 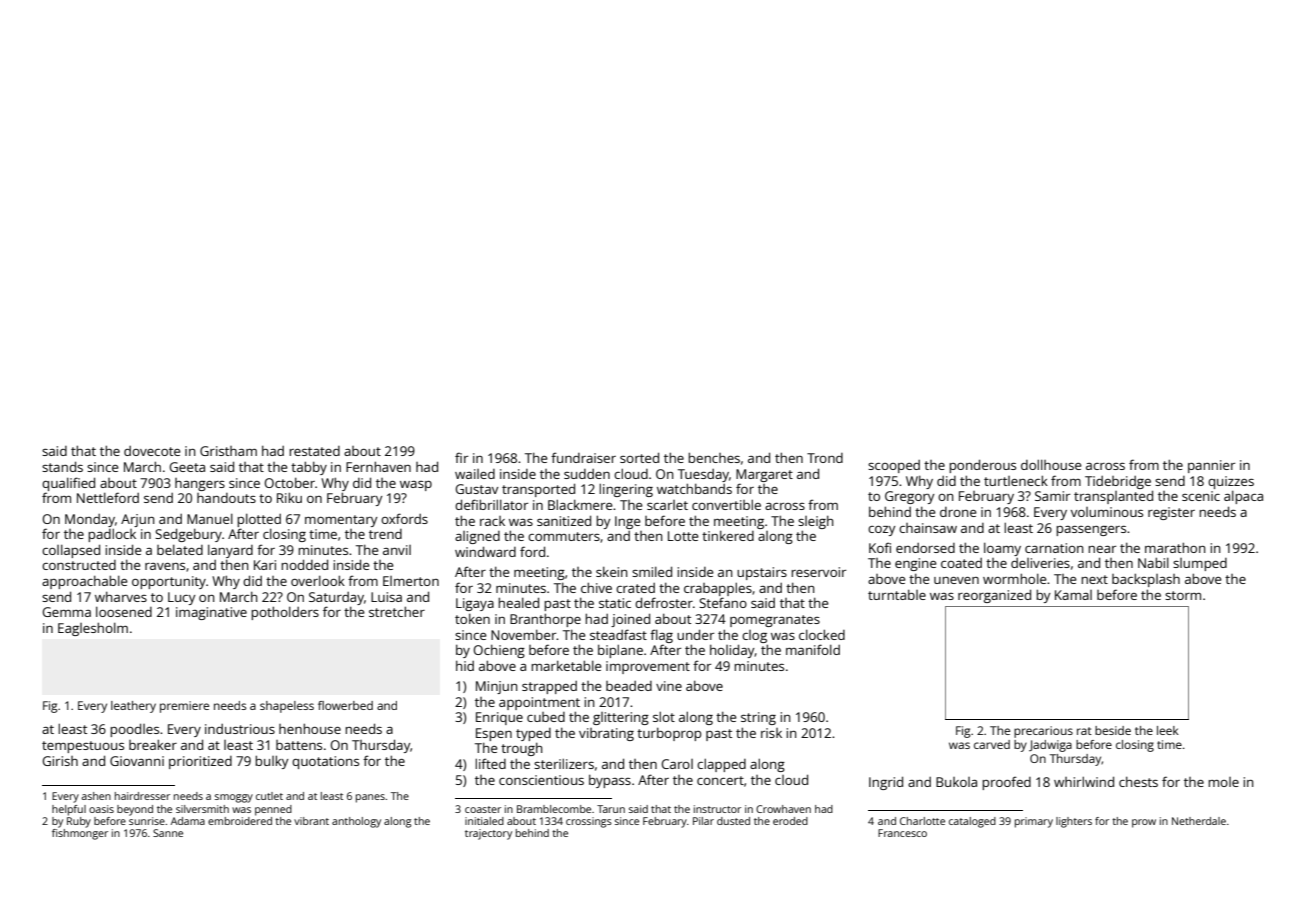 I want to click on henhouse, so click(x=310, y=728).
